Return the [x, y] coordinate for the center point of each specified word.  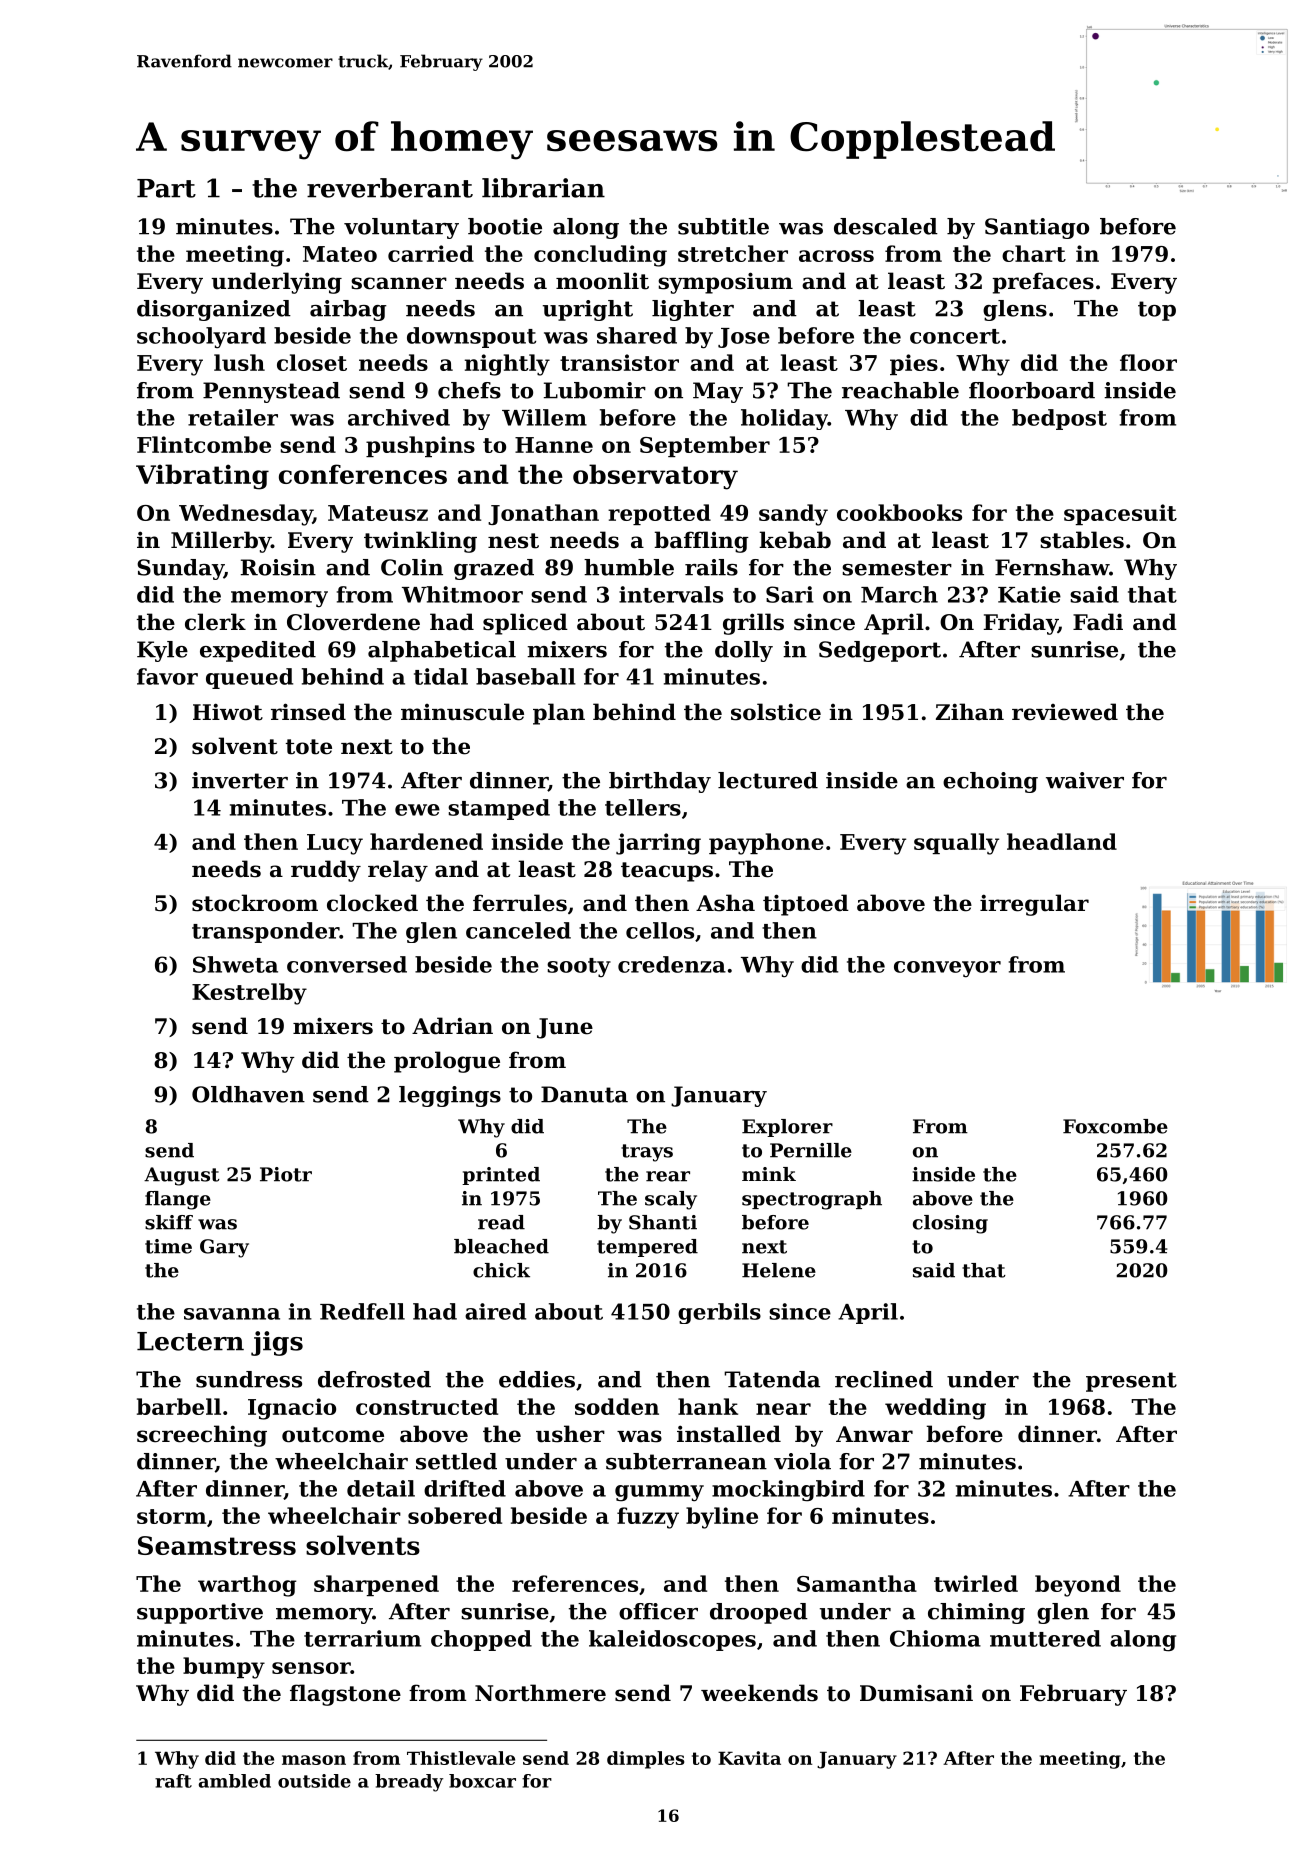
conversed [347, 964]
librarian [543, 188]
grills [753, 624]
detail [381, 1488]
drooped [759, 1613]
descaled [886, 226]
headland [1062, 841]
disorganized [214, 310]
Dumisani [916, 1693]
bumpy [224, 1668]
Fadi [1098, 622]
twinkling [420, 542]
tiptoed [806, 905]
